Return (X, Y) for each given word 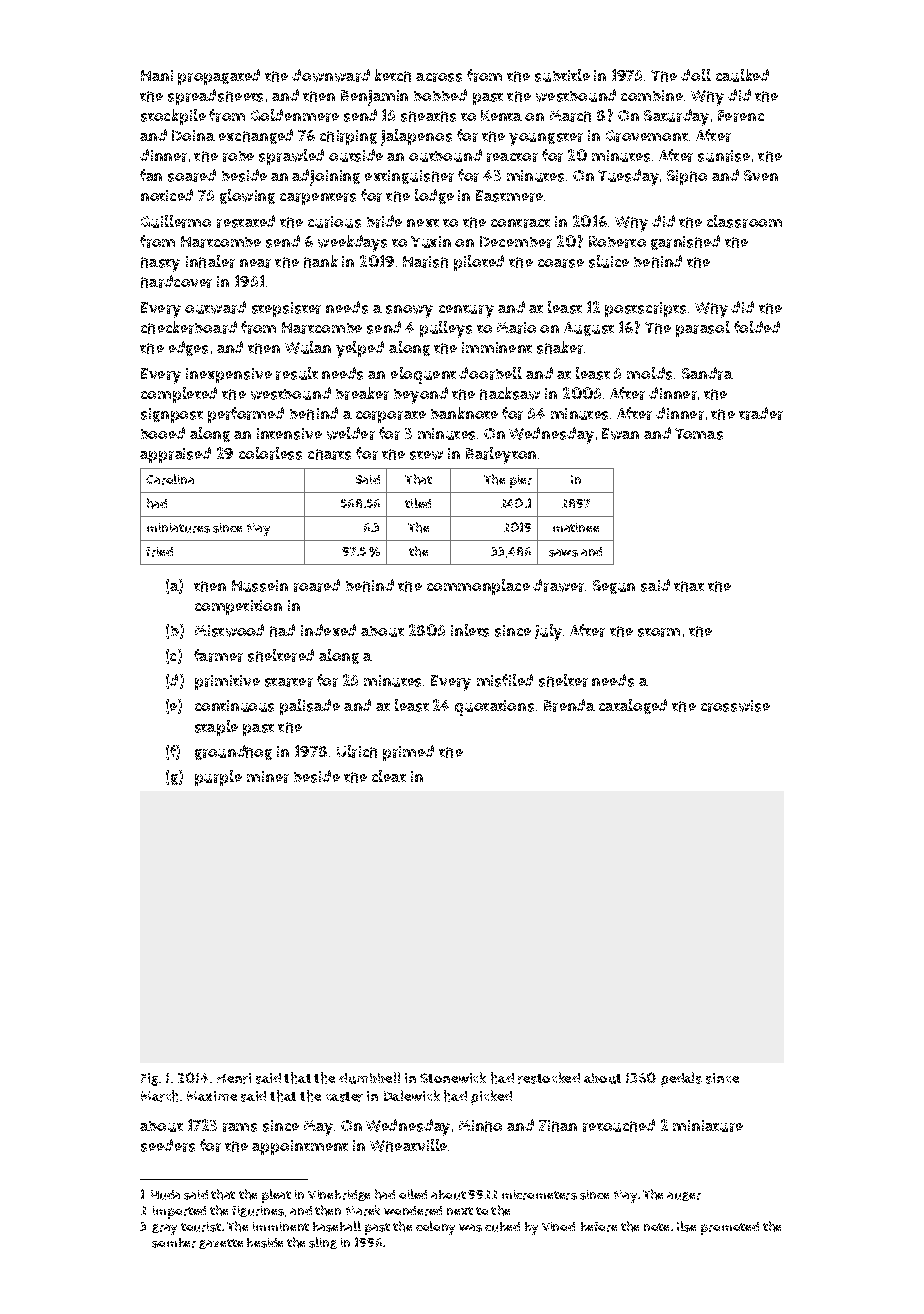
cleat (389, 776)
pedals (681, 1079)
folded (757, 327)
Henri (234, 1078)
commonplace (478, 587)
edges (188, 348)
